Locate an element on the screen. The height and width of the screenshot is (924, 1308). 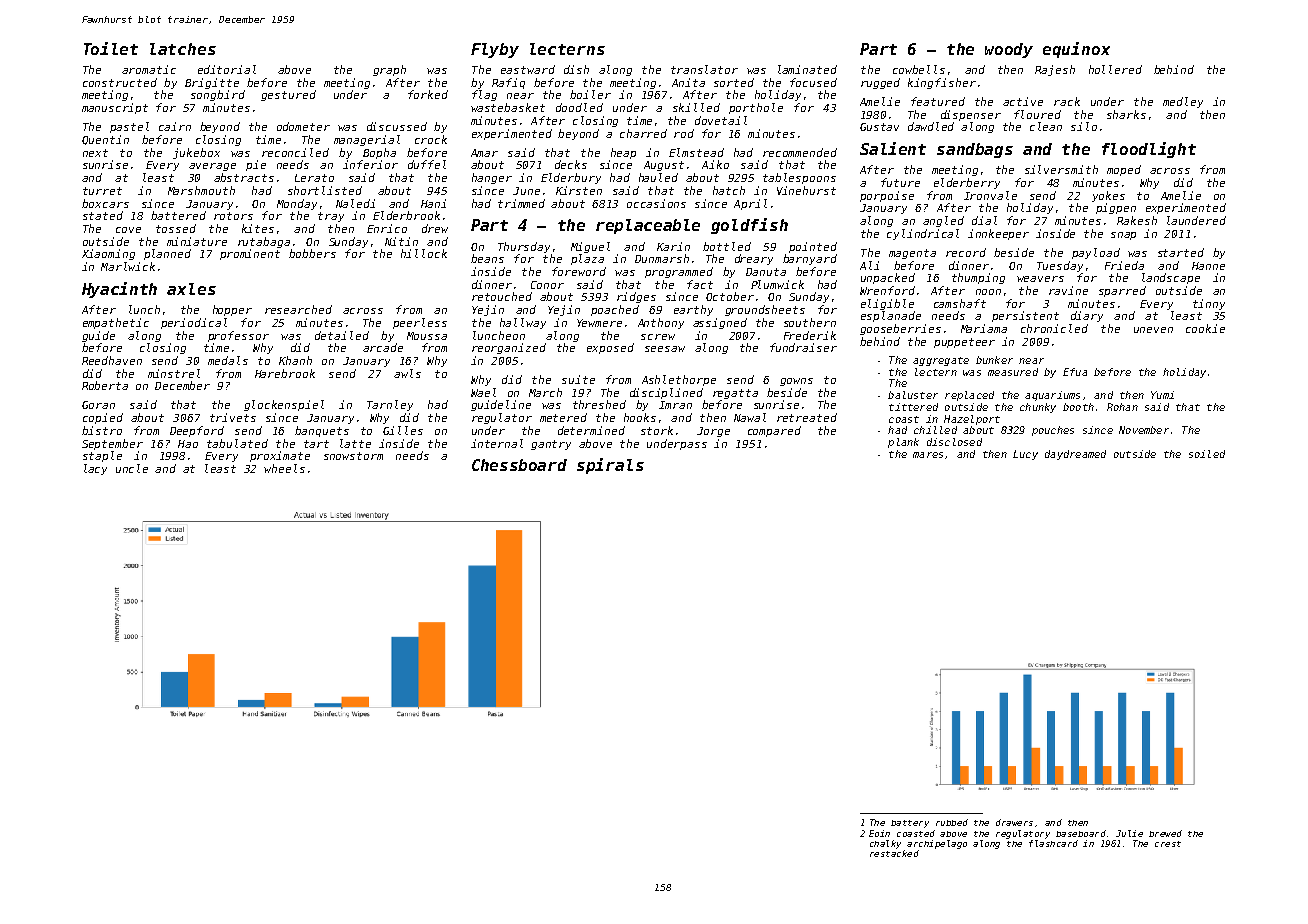
constructed is located at coordinates (120, 82).
